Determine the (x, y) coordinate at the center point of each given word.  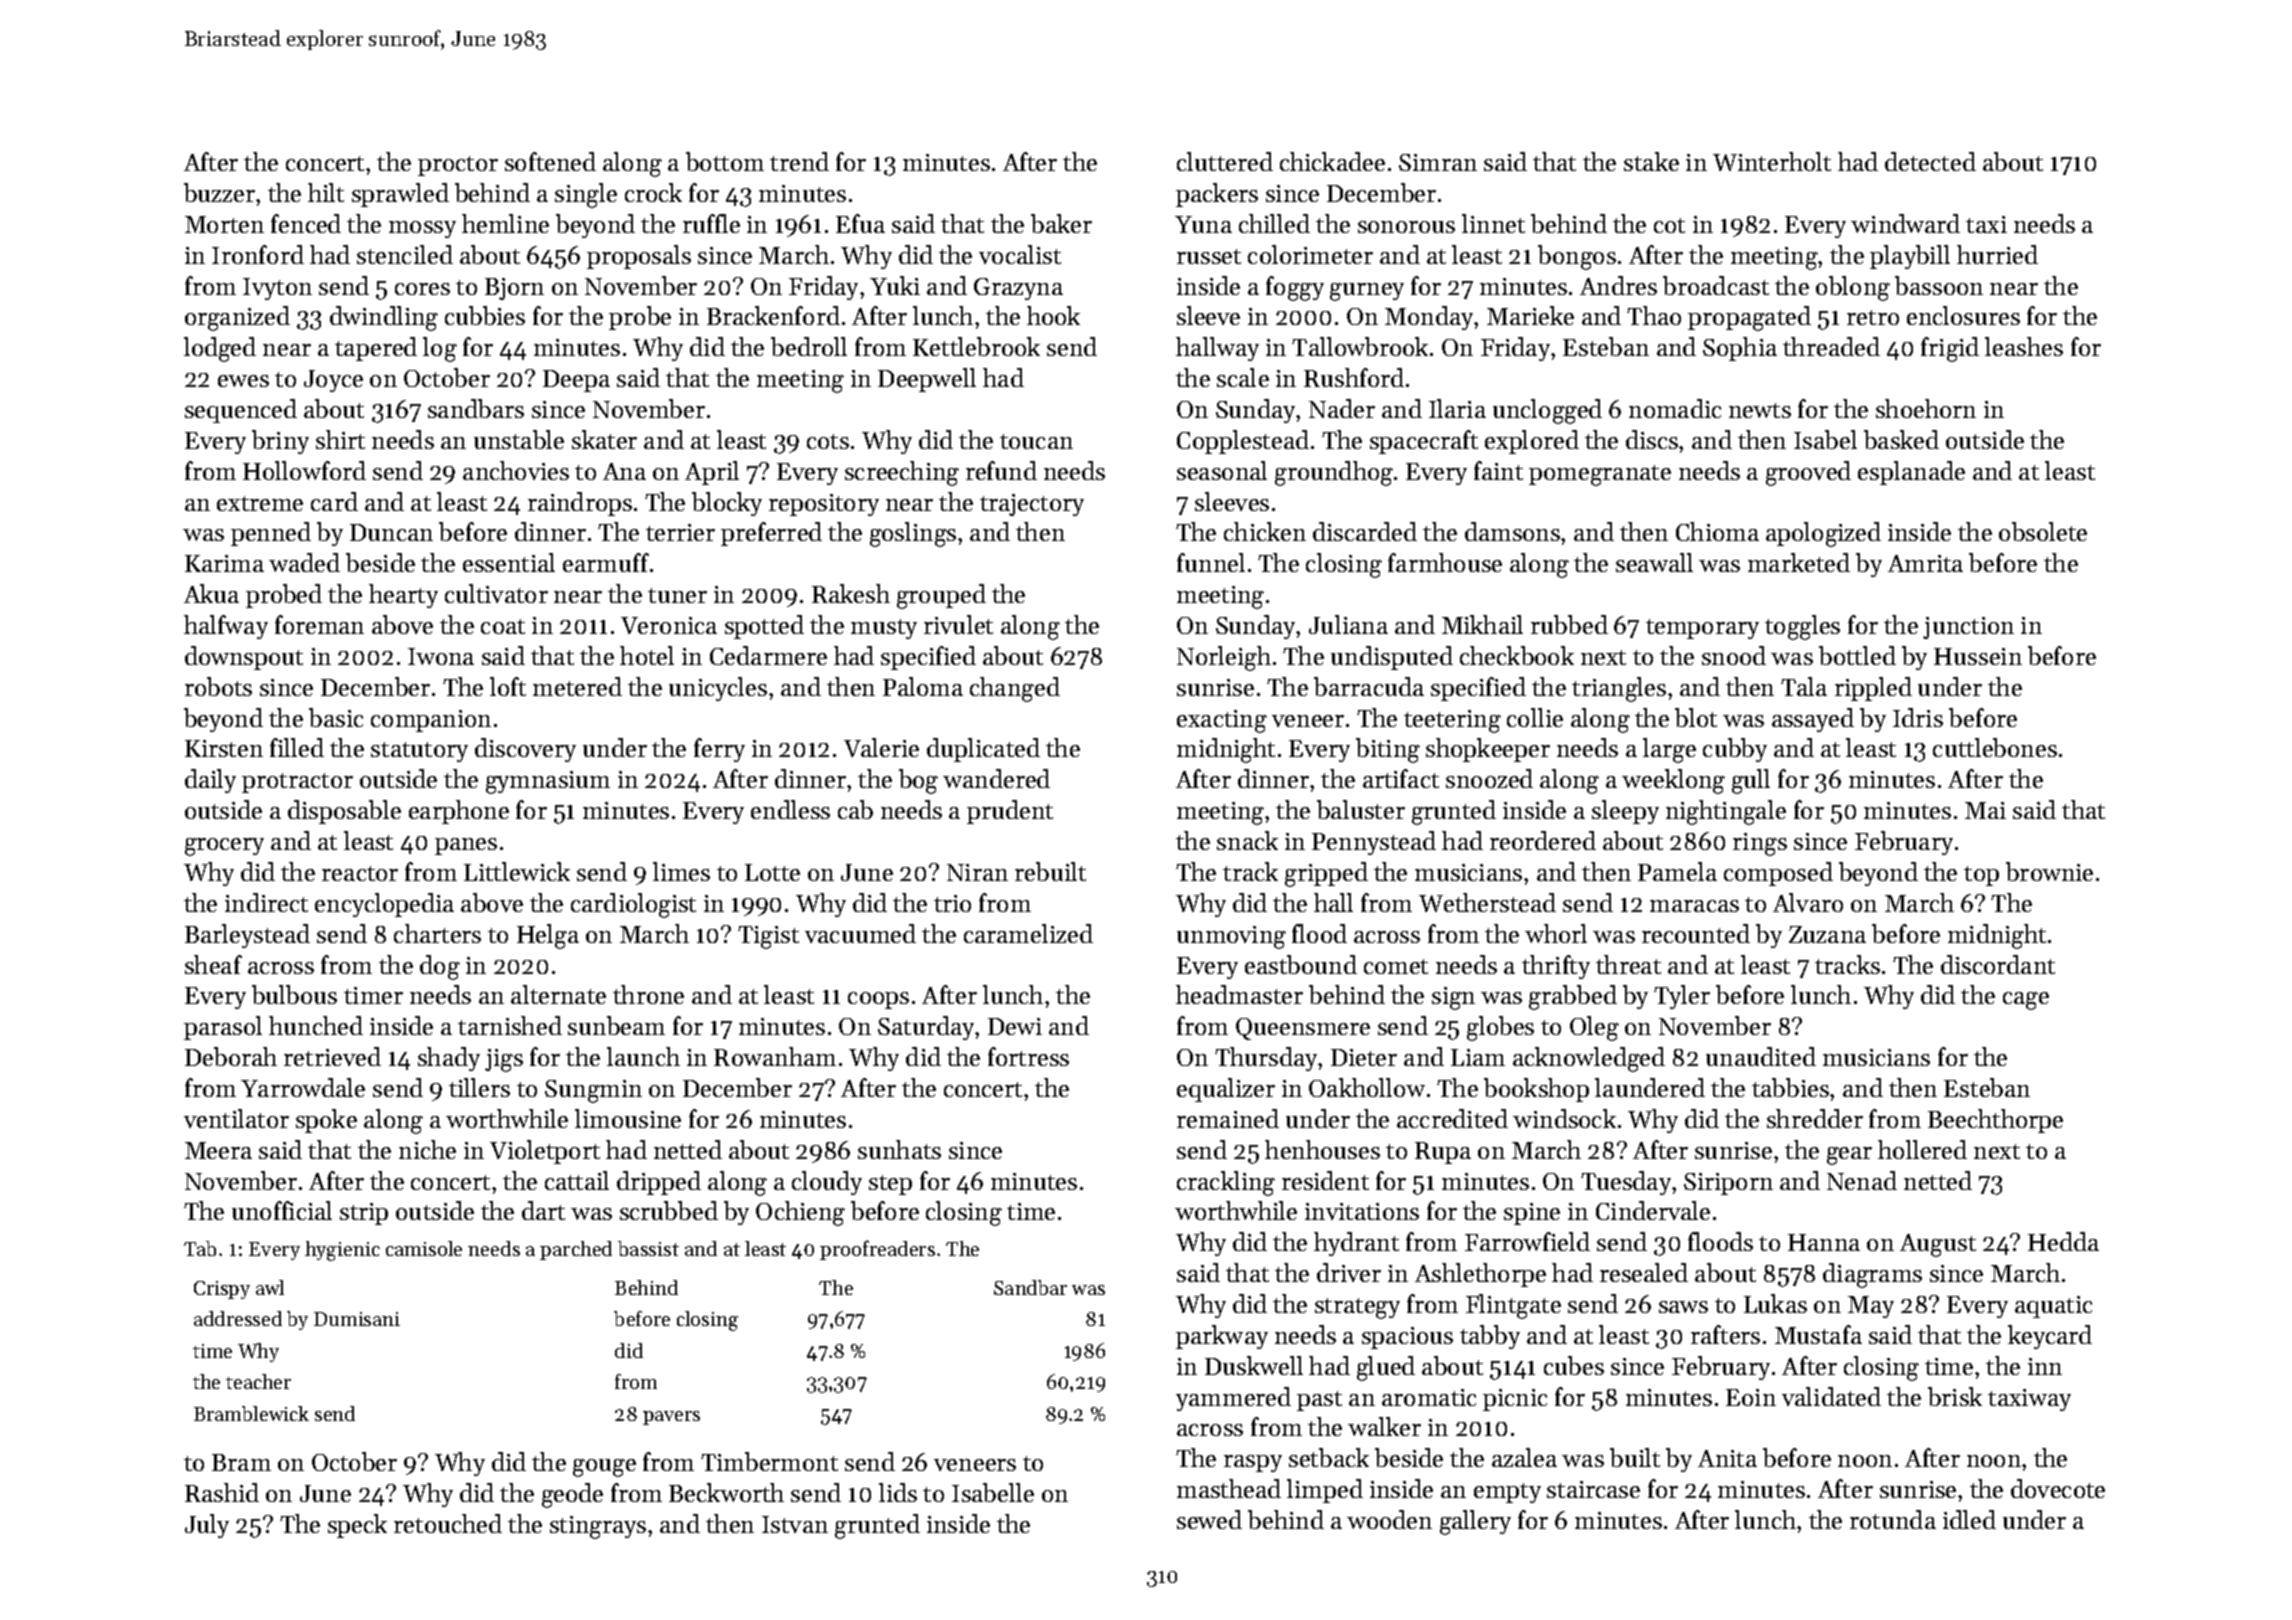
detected (1930, 161)
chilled (1274, 223)
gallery (1475, 1522)
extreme (260, 503)
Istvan (795, 1524)
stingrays (598, 1527)
